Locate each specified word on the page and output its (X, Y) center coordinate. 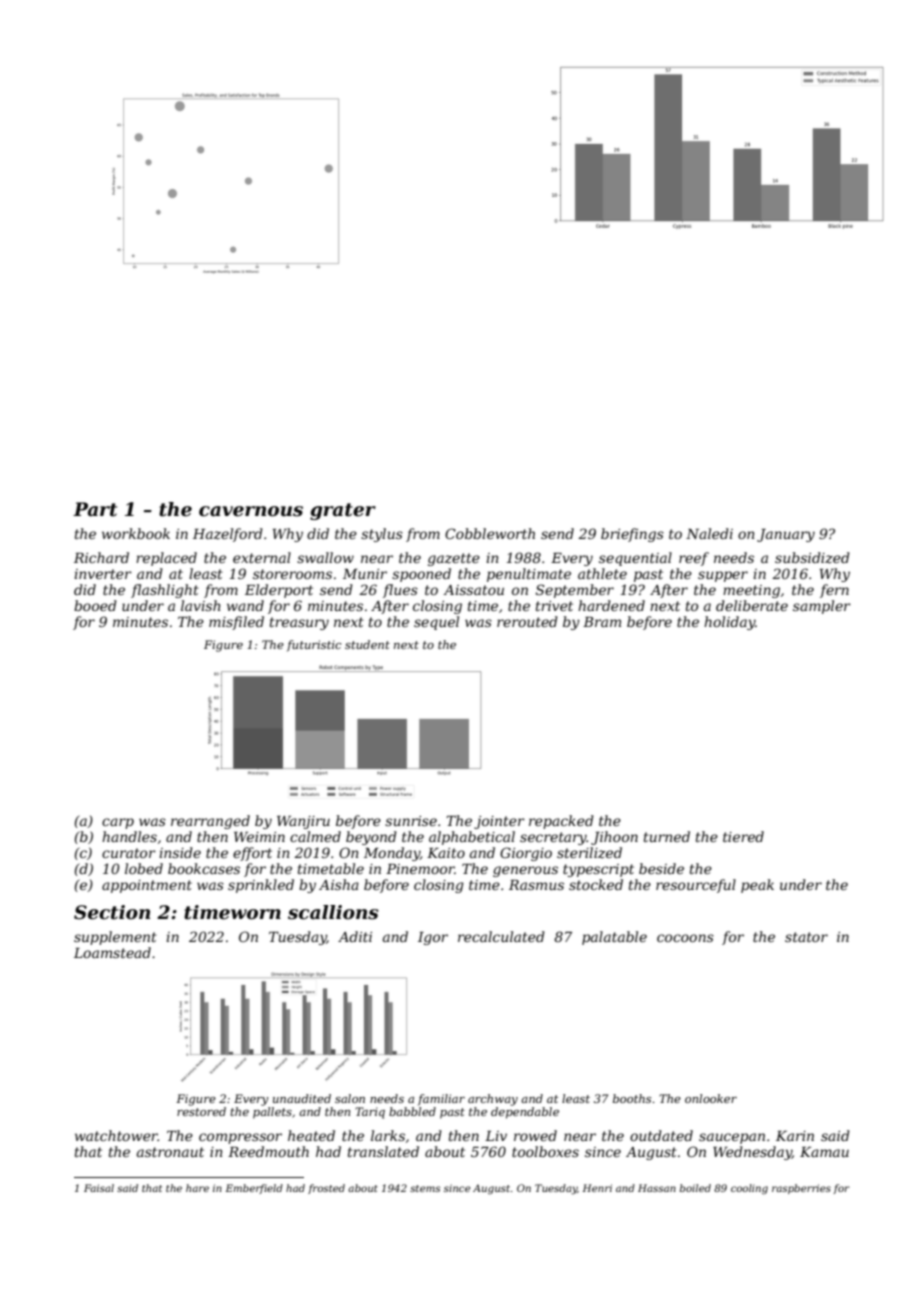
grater (343, 511)
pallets (272, 1113)
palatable (614, 938)
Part (95, 509)
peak (757, 886)
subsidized (812, 558)
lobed (144, 868)
